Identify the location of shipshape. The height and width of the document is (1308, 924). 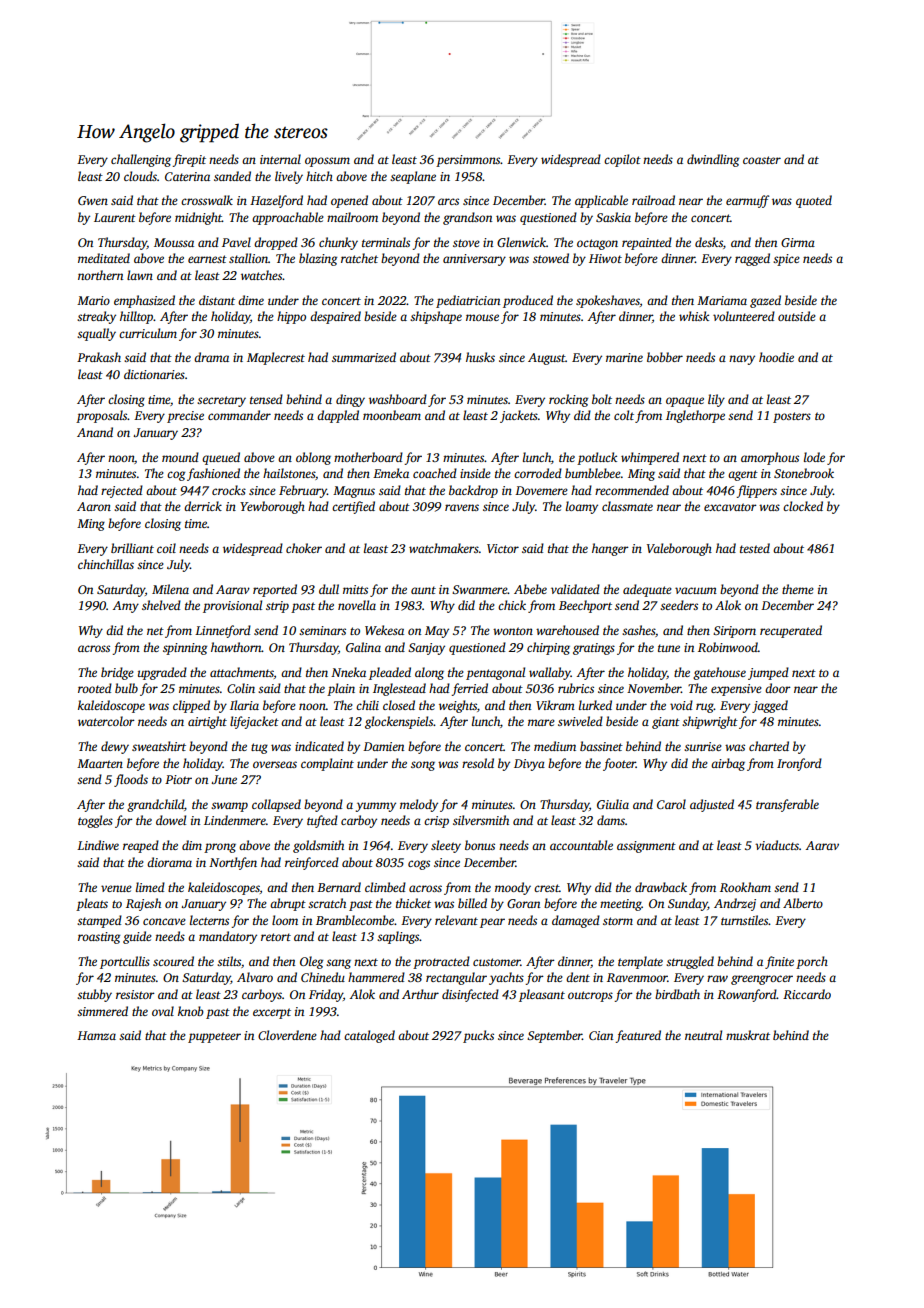
(436, 317).
